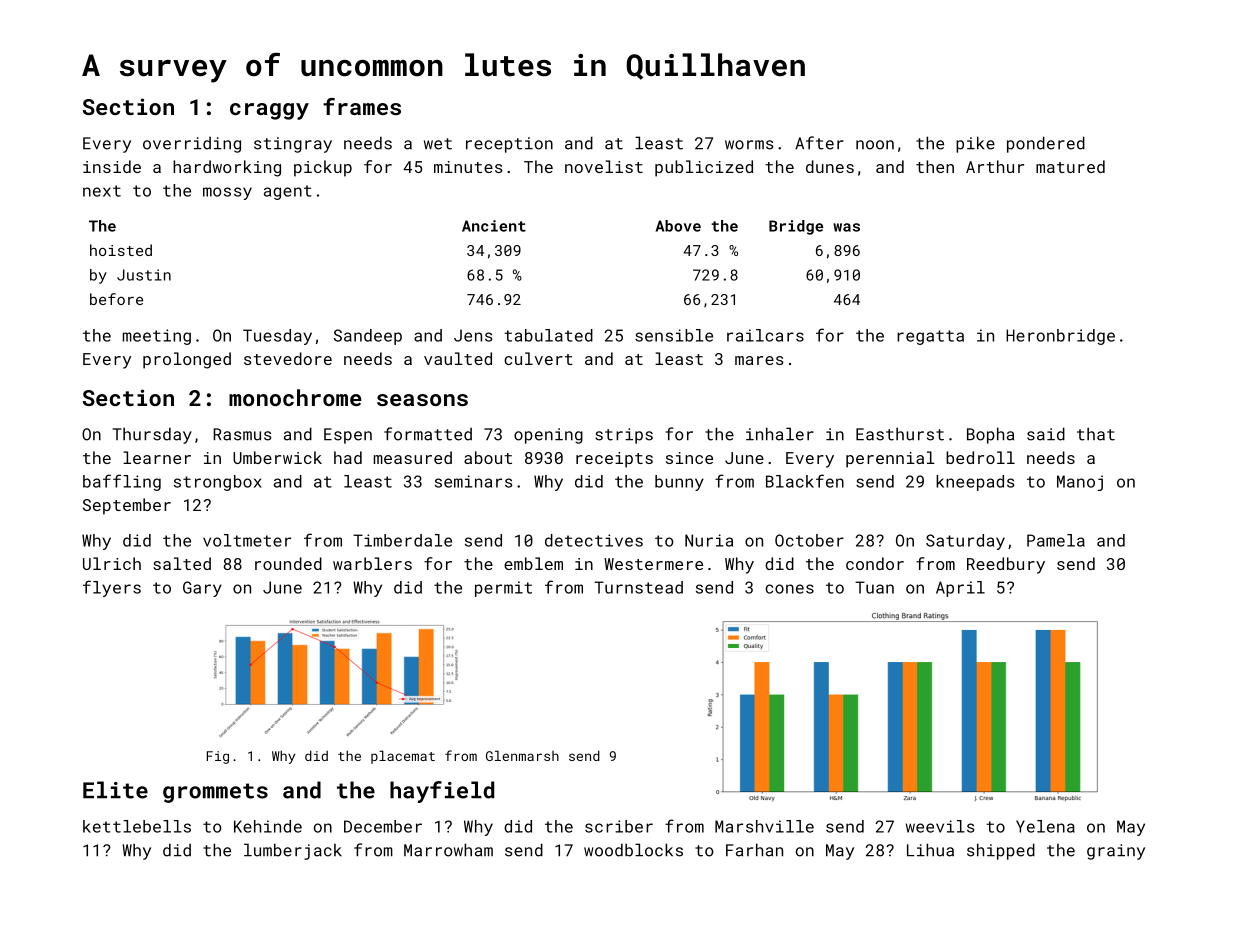 The width and height of the image is (1233, 952). What do you see at coordinates (442, 792) in the image?
I see `hayfield` at bounding box center [442, 792].
